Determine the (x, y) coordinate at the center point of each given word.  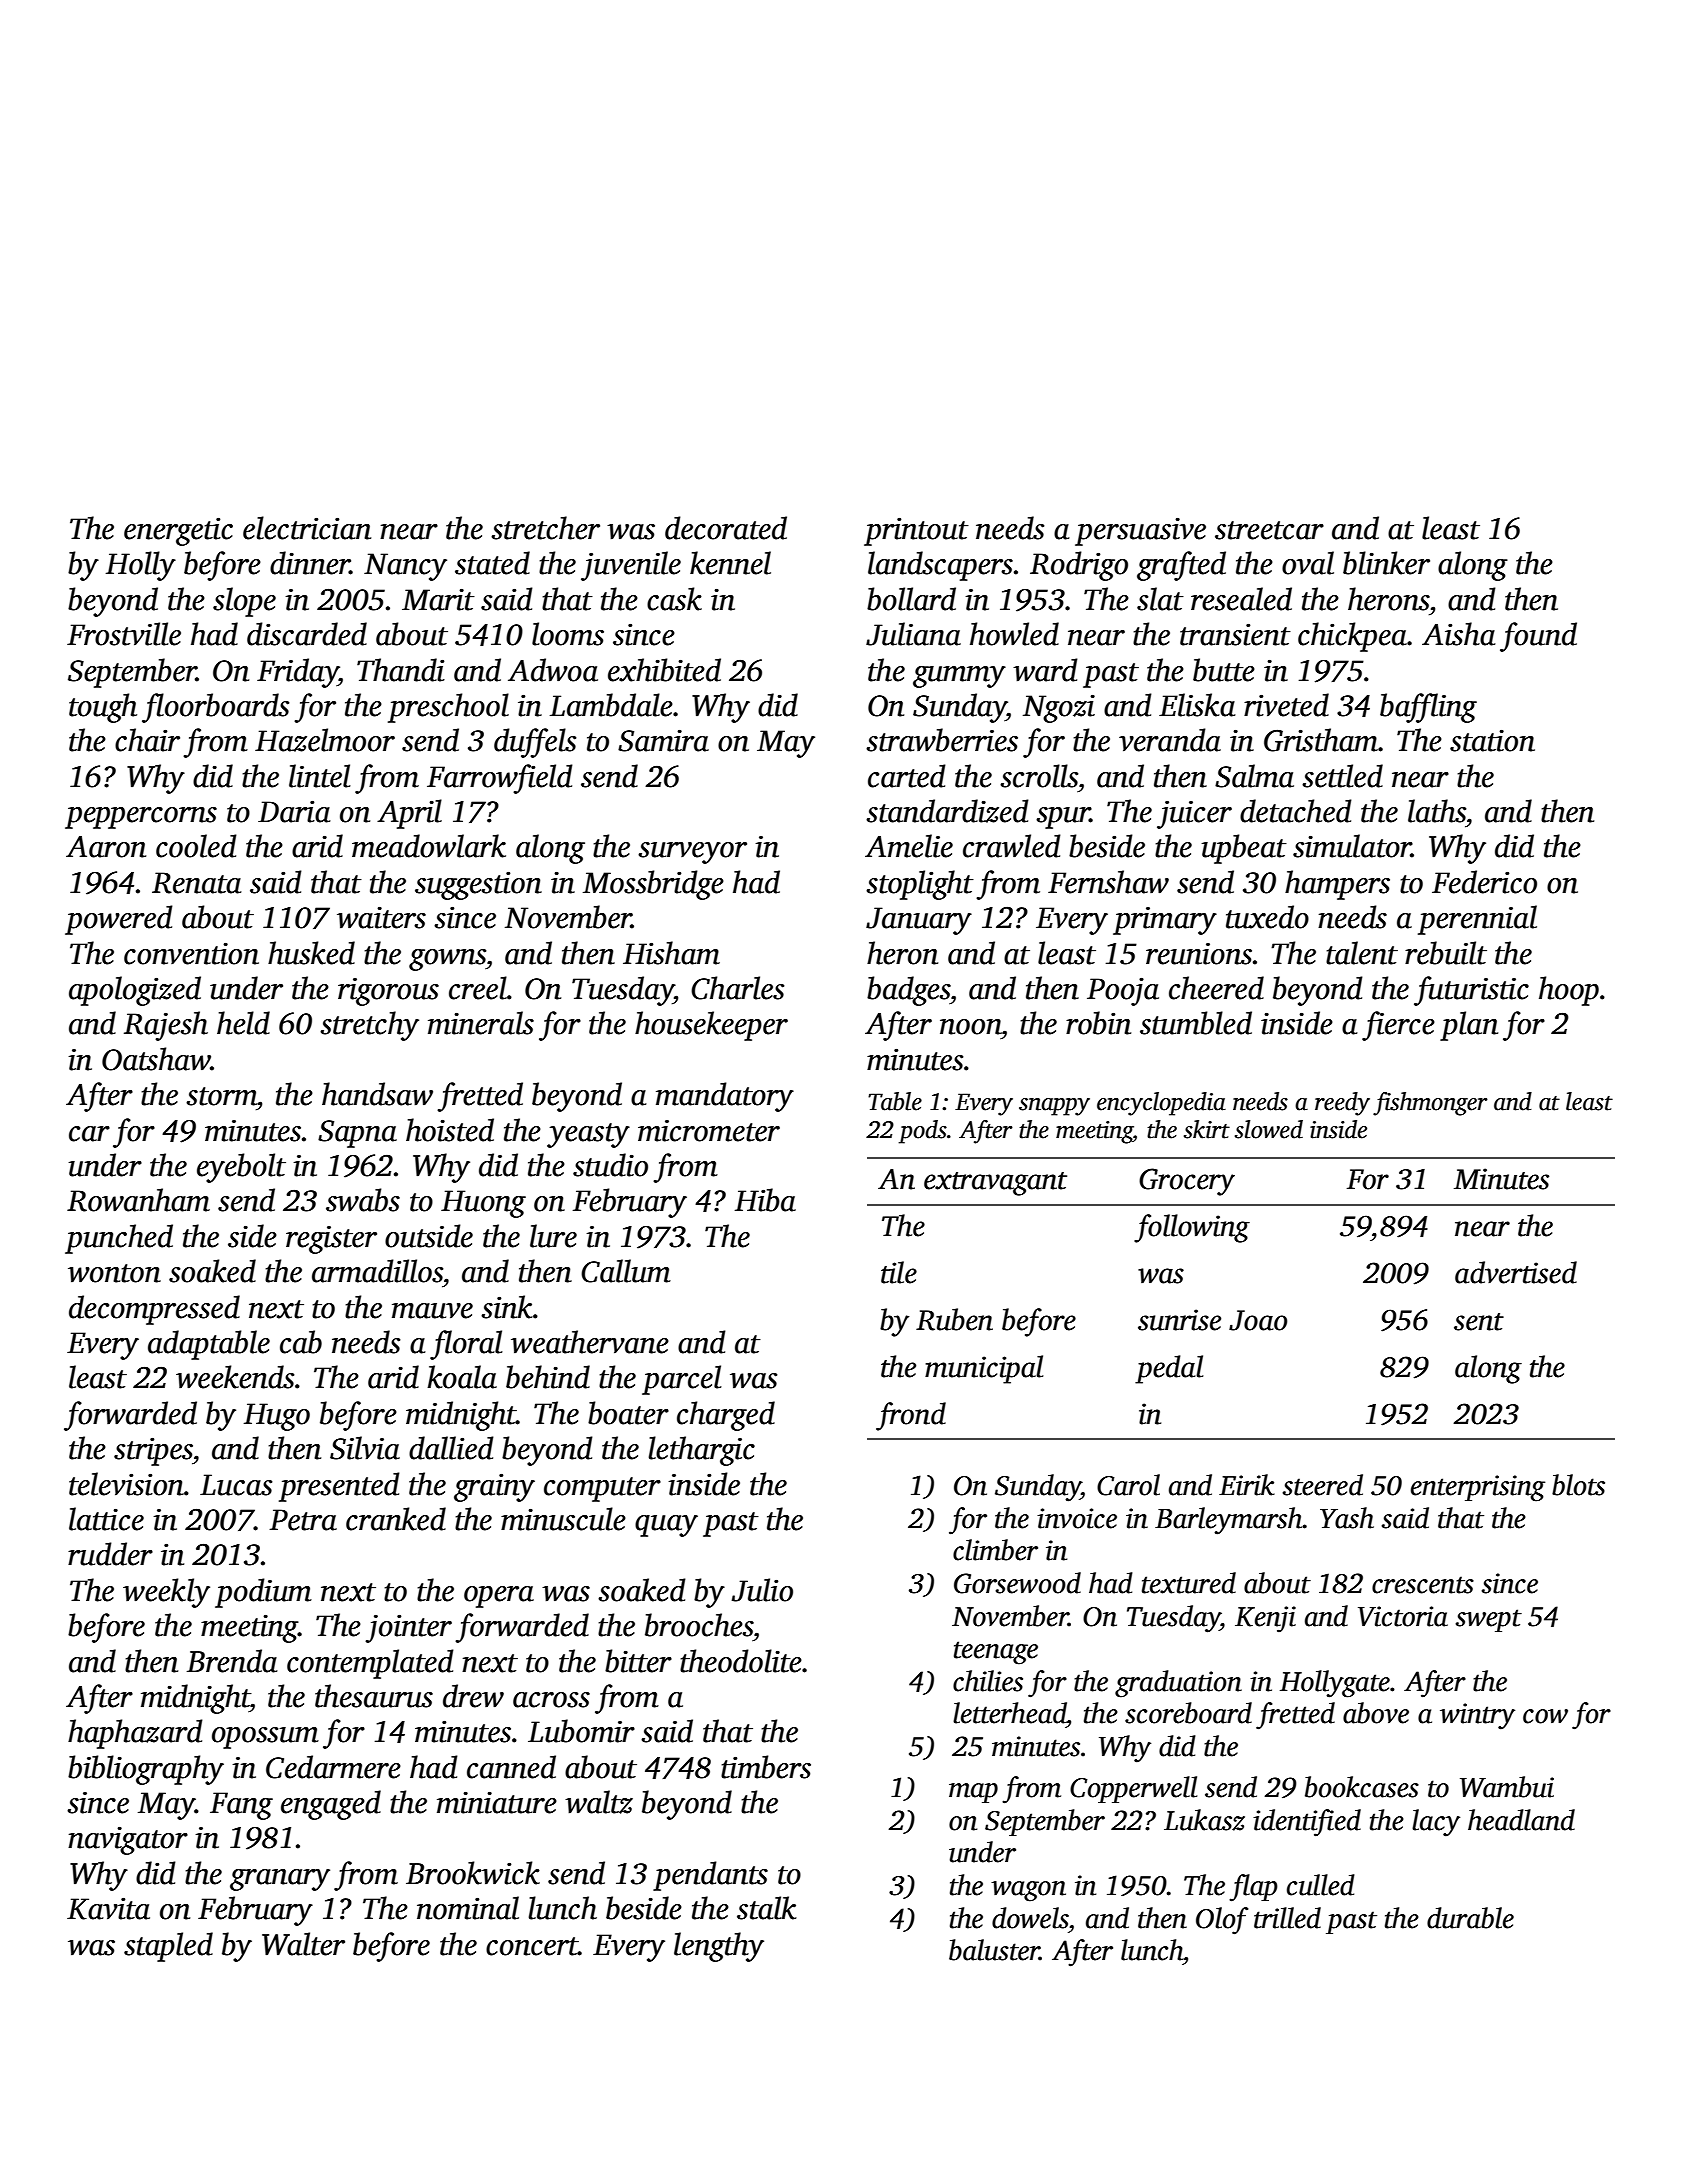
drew (473, 1696)
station (1492, 741)
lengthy (719, 1947)
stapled (168, 1947)
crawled (1012, 846)
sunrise (1179, 1320)
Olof (1222, 1921)
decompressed (154, 1310)
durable (1470, 1918)
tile (899, 1272)
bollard (911, 599)
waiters (381, 918)
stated (492, 563)
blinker (1386, 563)
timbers (766, 1767)
